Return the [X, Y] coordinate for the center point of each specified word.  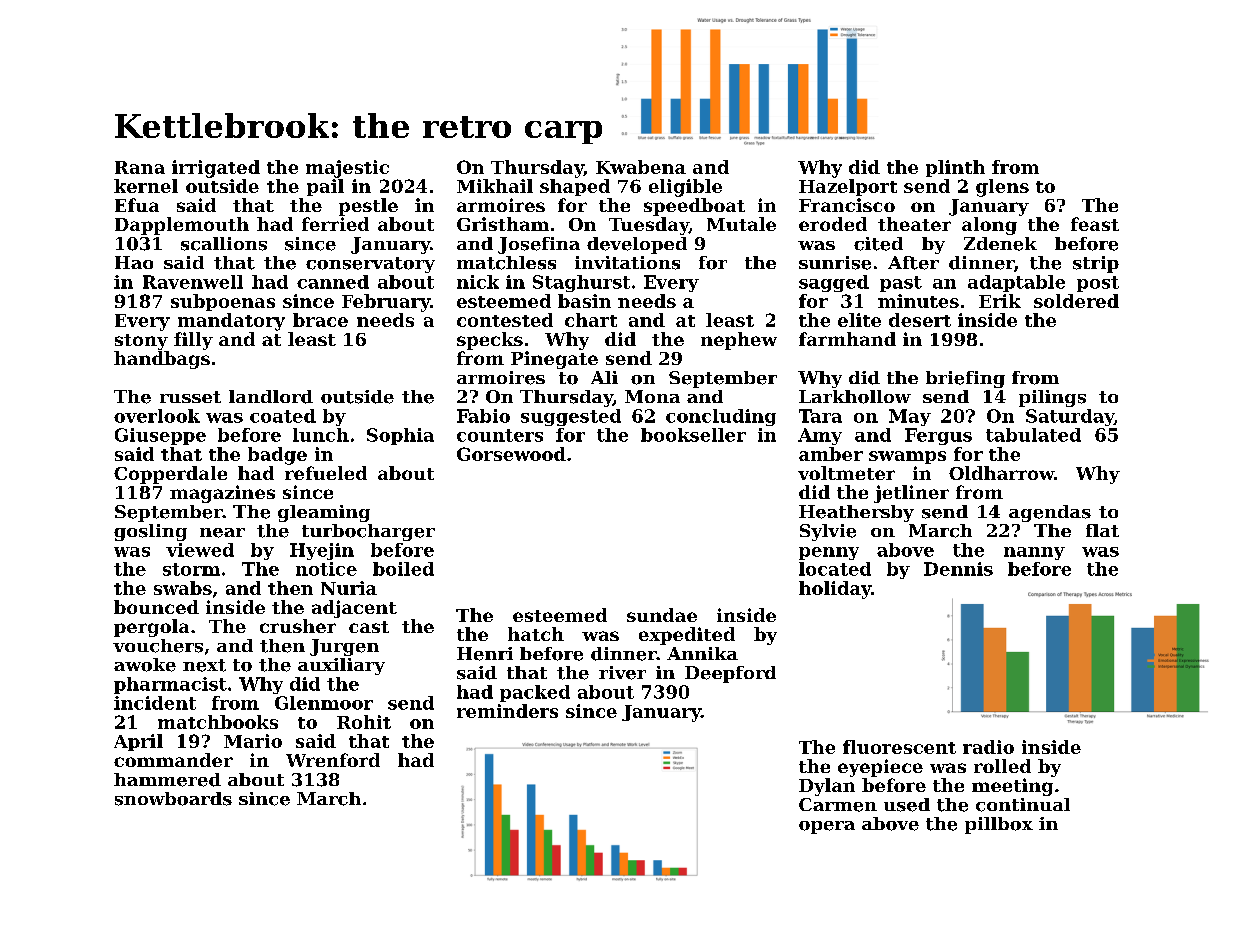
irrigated [216, 169]
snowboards [173, 799]
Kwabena [641, 167]
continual [1023, 805]
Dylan [827, 787]
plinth [955, 168]
